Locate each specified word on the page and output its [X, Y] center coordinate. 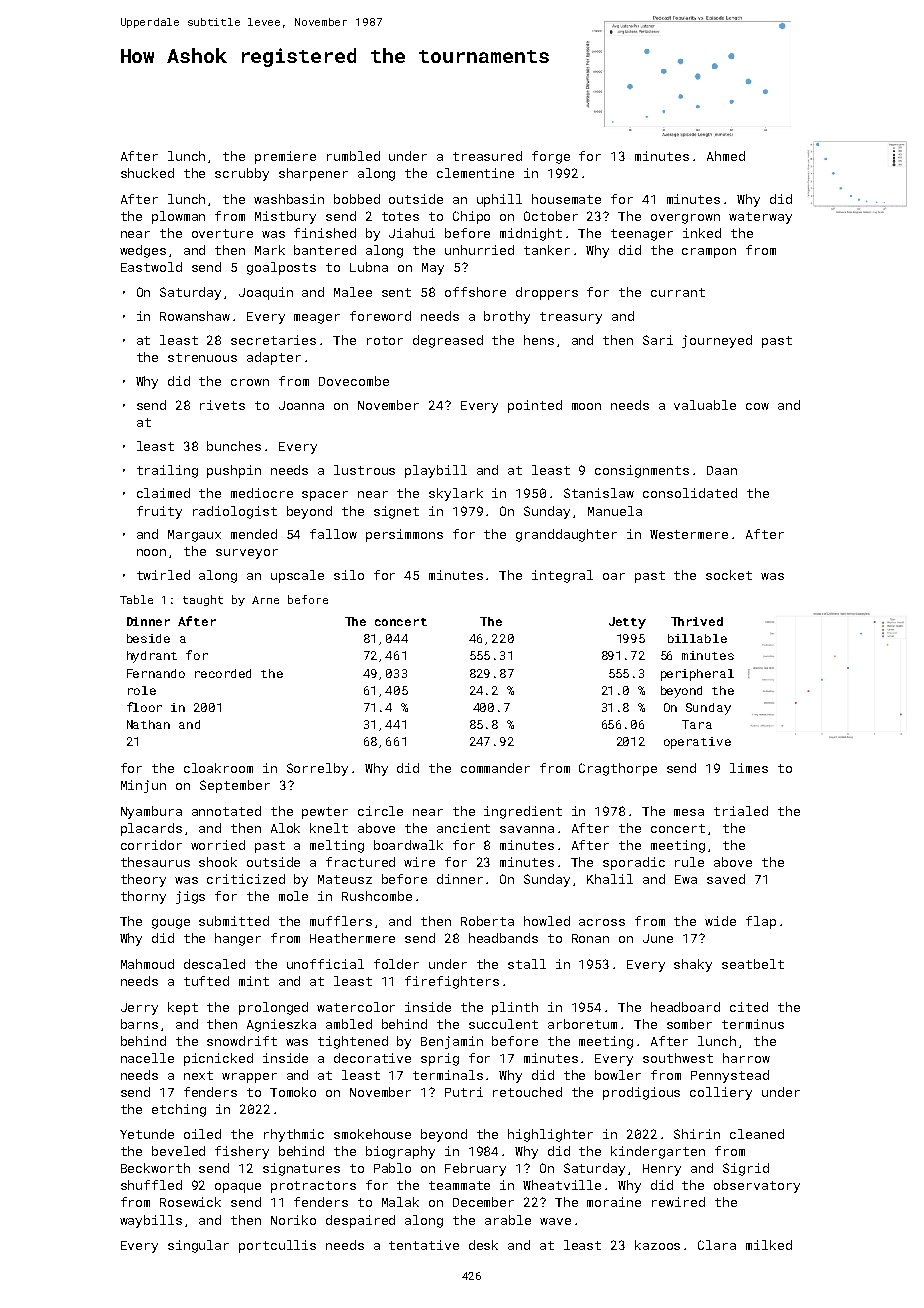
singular [198, 1246]
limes [749, 768]
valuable [705, 405]
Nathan [148, 724]
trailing [167, 471]
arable [508, 1220]
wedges [143, 251]
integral [562, 576]
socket [729, 575]
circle [380, 811]
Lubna [369, 267]
